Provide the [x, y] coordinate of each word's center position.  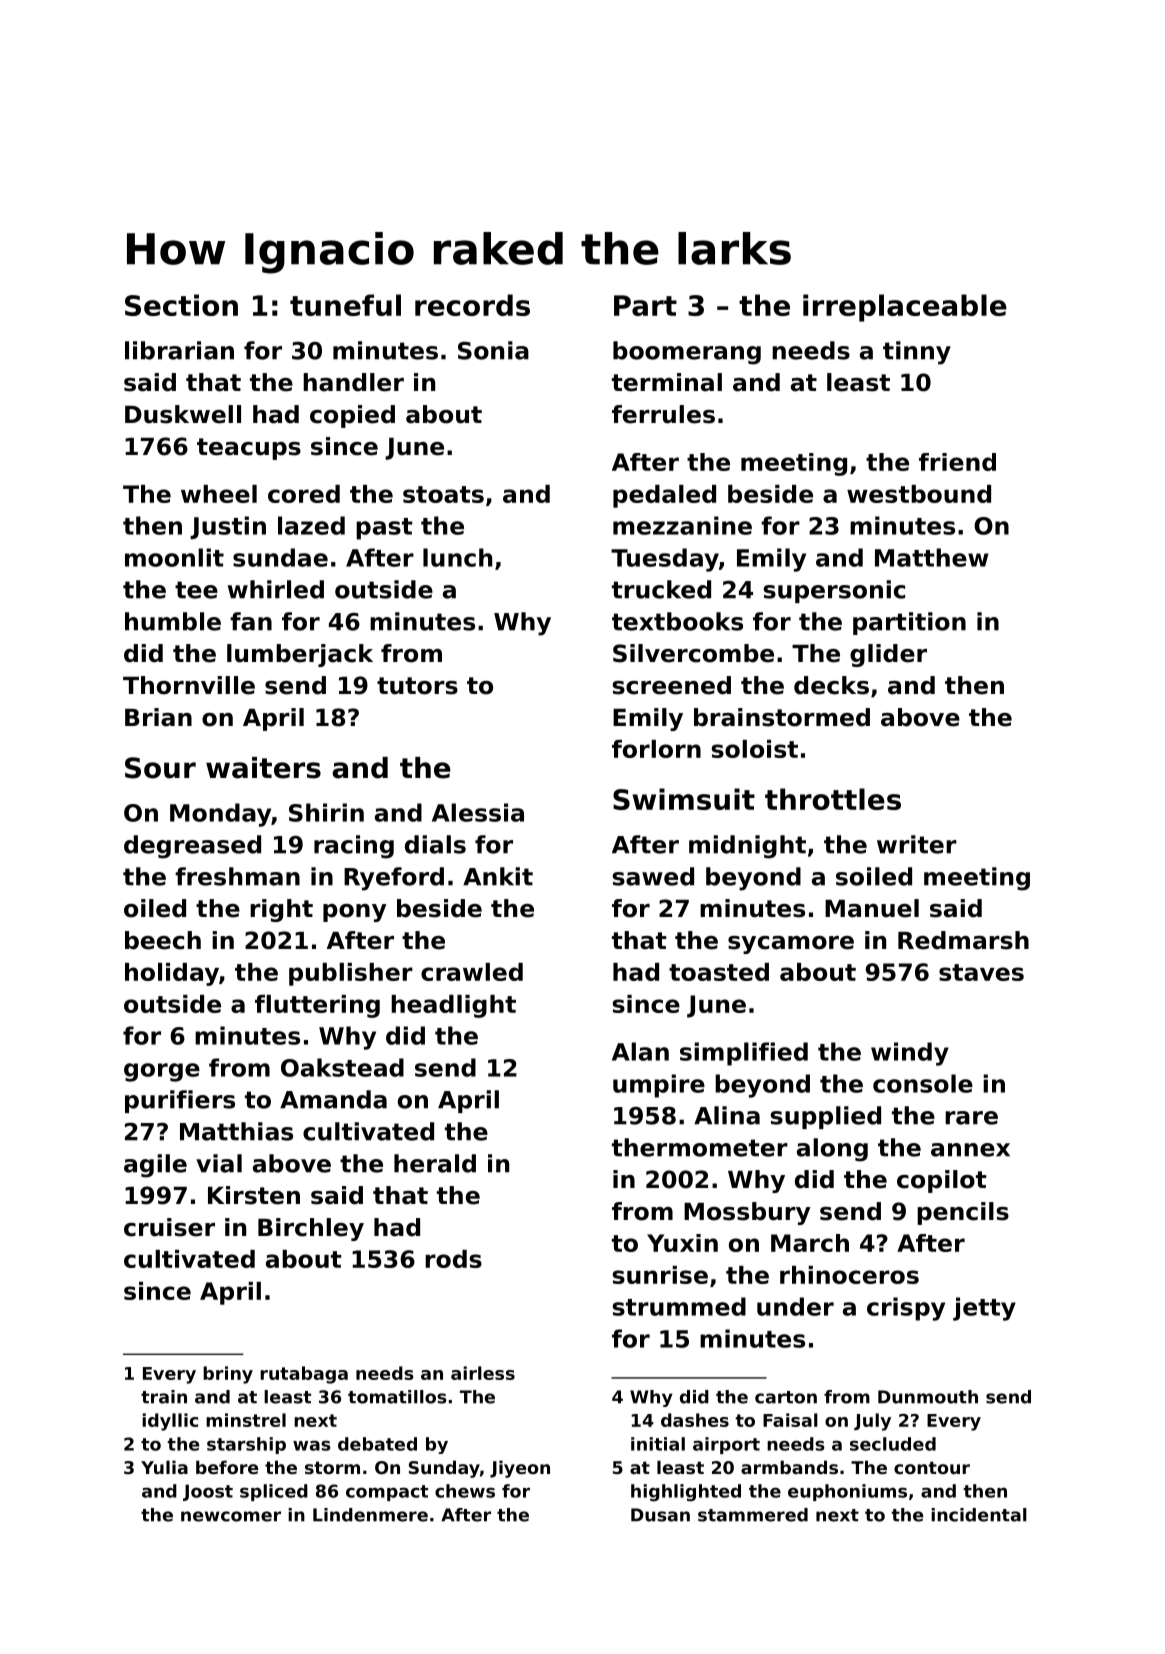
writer [917, 844]
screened [671, 685]
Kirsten [254, 1195]
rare [971, 1118]
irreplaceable [905, 308]
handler [353, 382]
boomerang [687, 353]
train [164, 1397]
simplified [744, 1054]
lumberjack [300, 655]
